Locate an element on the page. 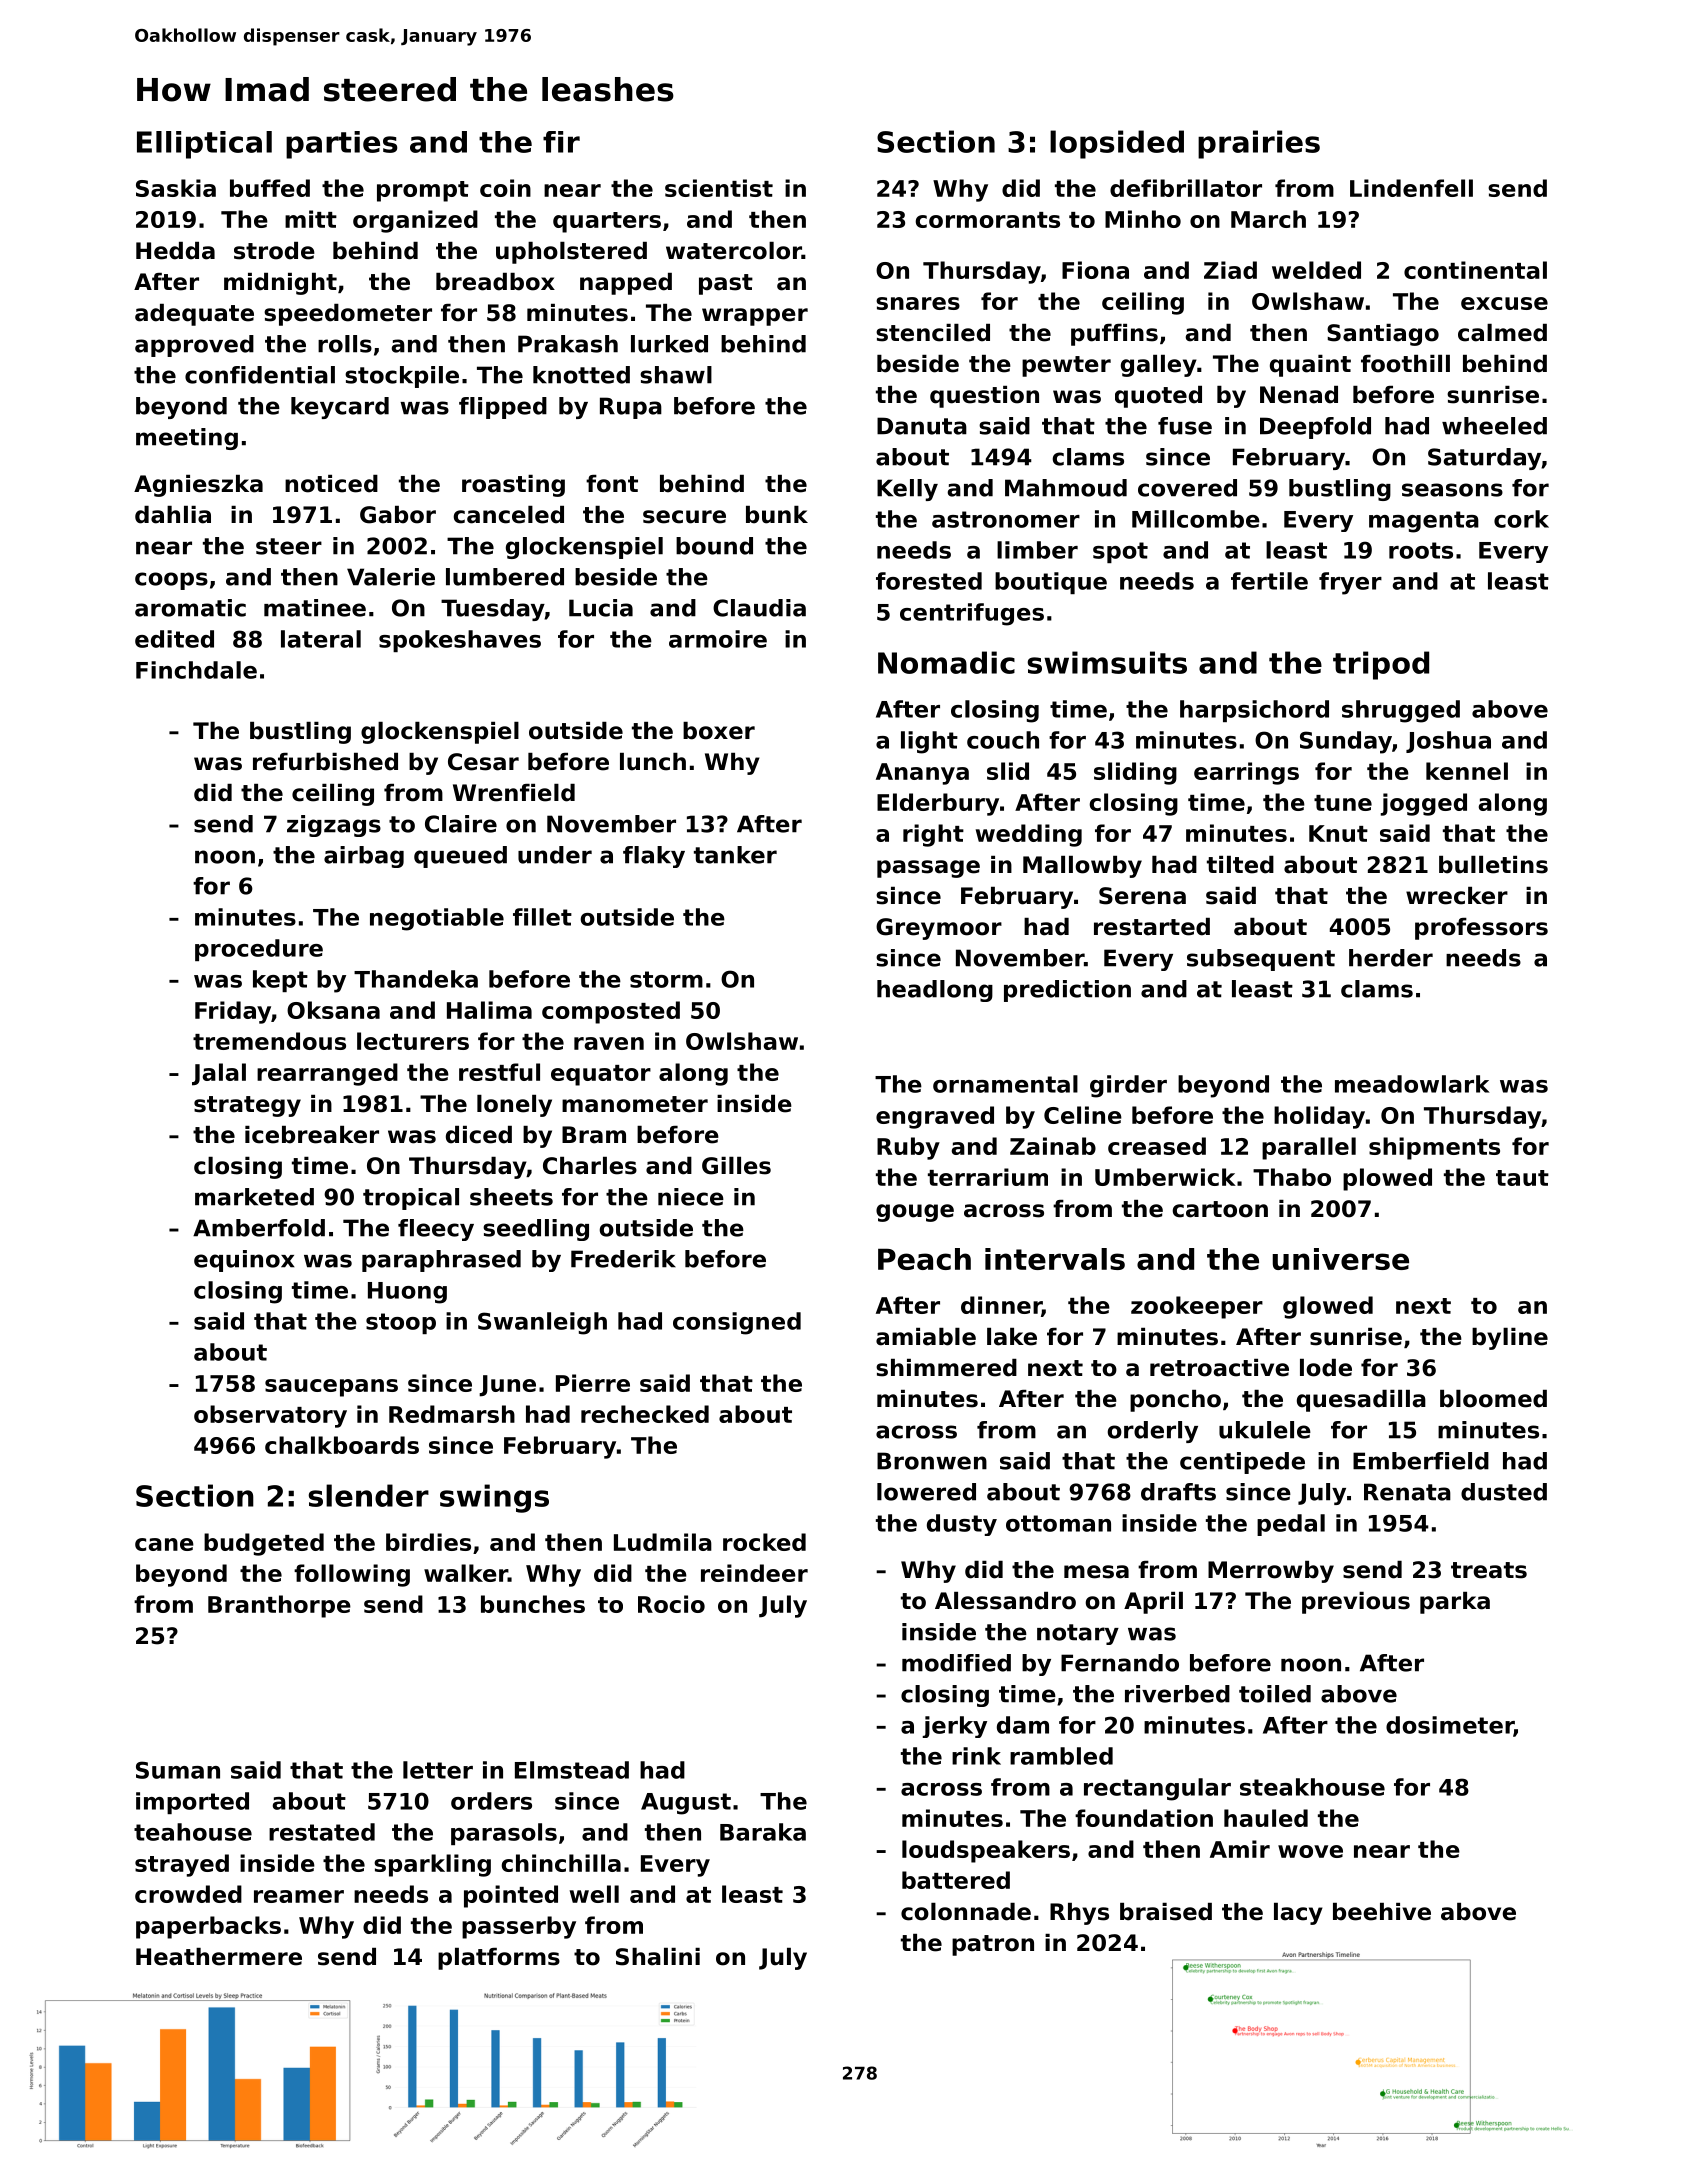 The width and height of the page is (1683, 2178). slender is located at coordinates (369, 1495).
